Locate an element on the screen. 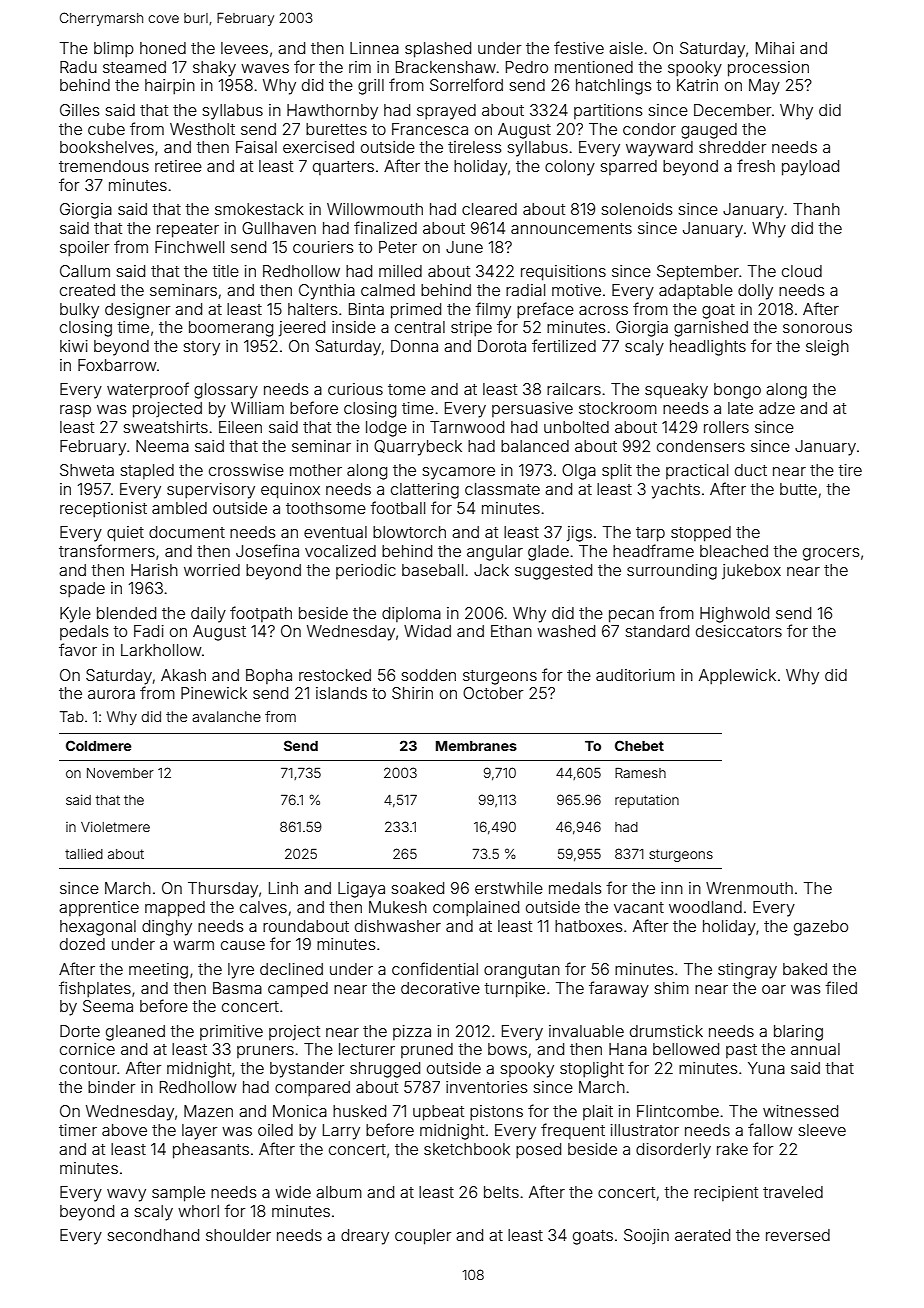 This screenshot has height=1308, width=924. dinghy is located at coordinates (167, 928).
